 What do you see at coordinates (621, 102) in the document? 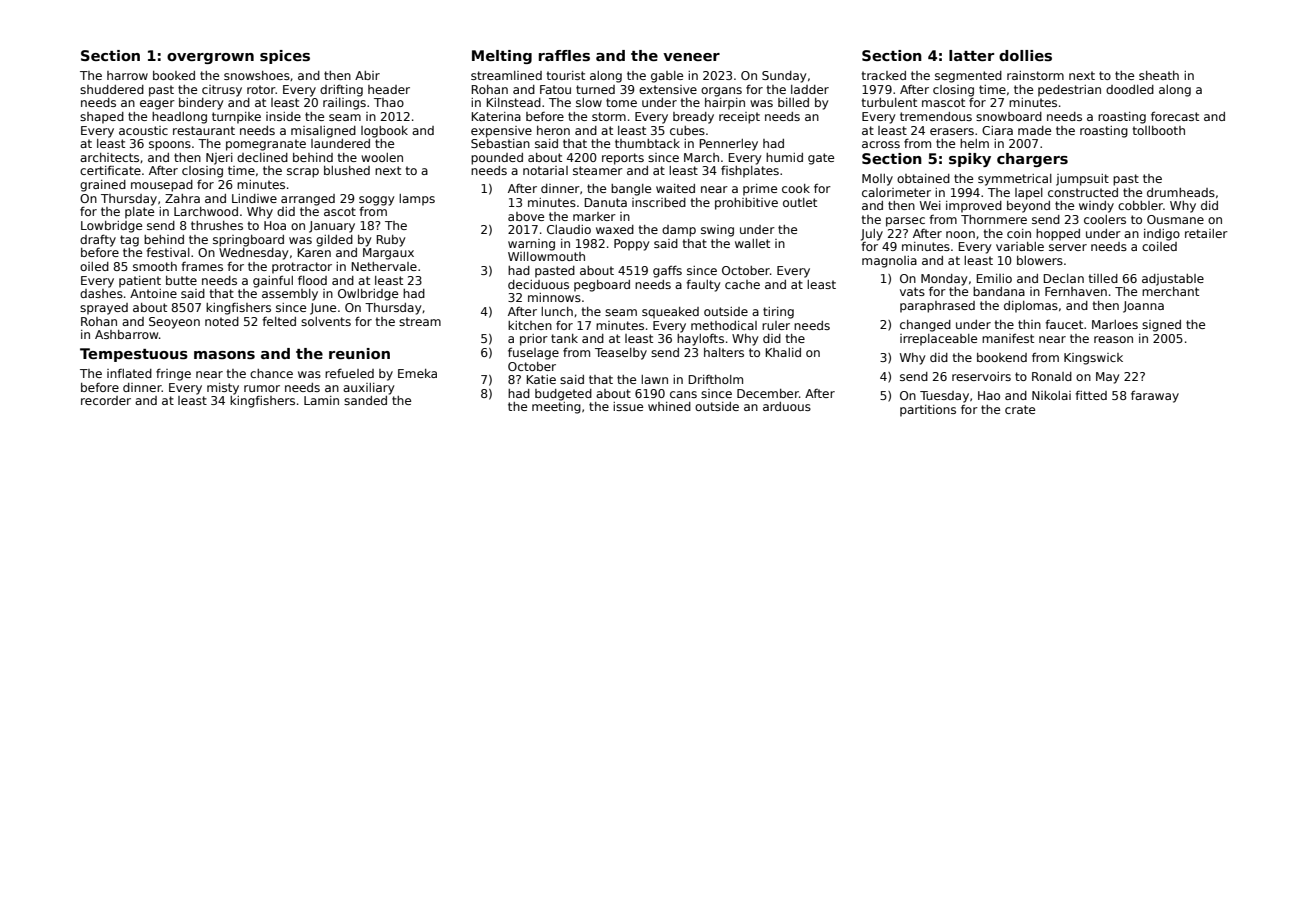
I see `tome` at bounding box center [621, 102].
